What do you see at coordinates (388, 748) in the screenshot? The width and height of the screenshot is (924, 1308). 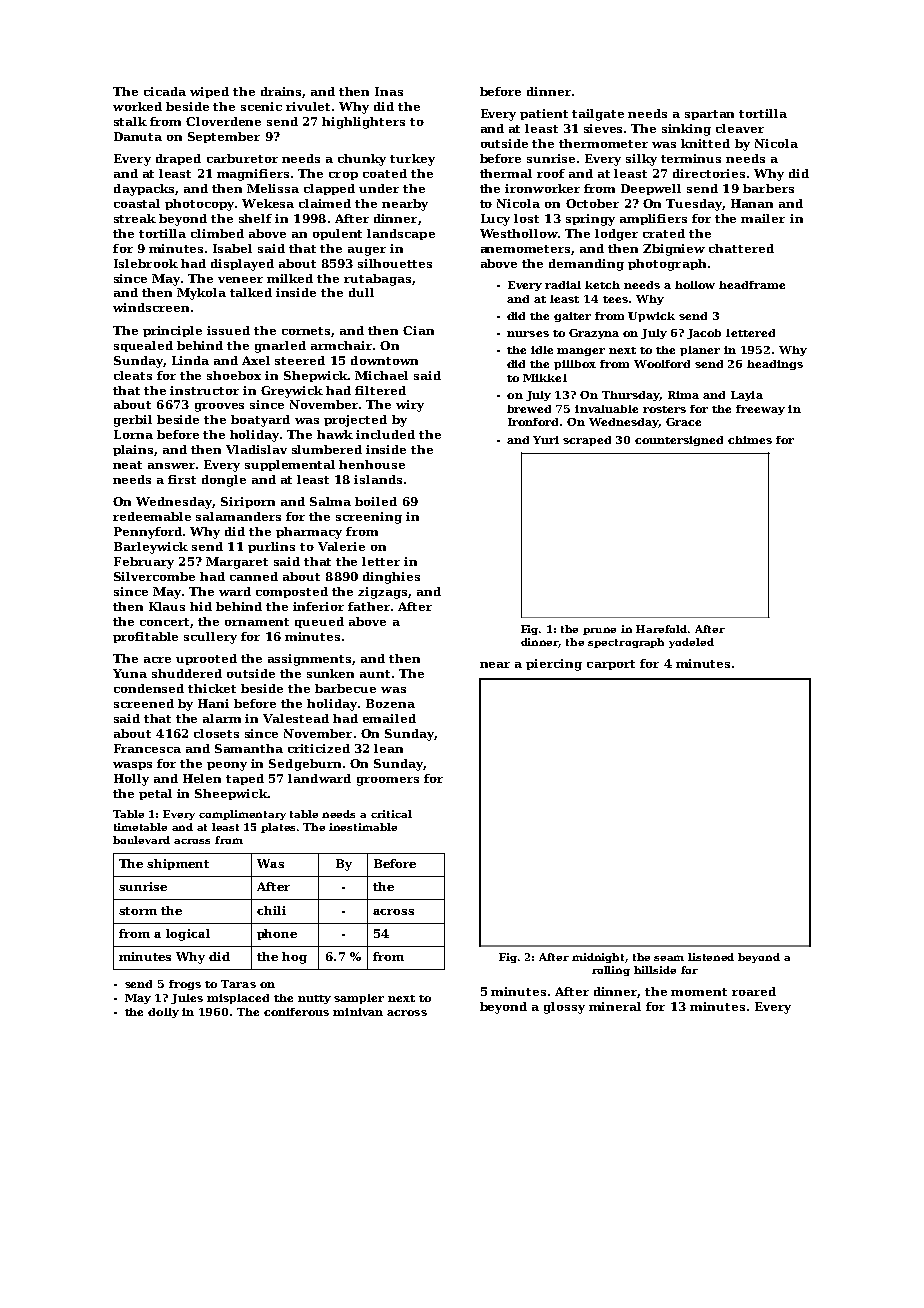 I see `lean` at bounding box center [388, 748].
